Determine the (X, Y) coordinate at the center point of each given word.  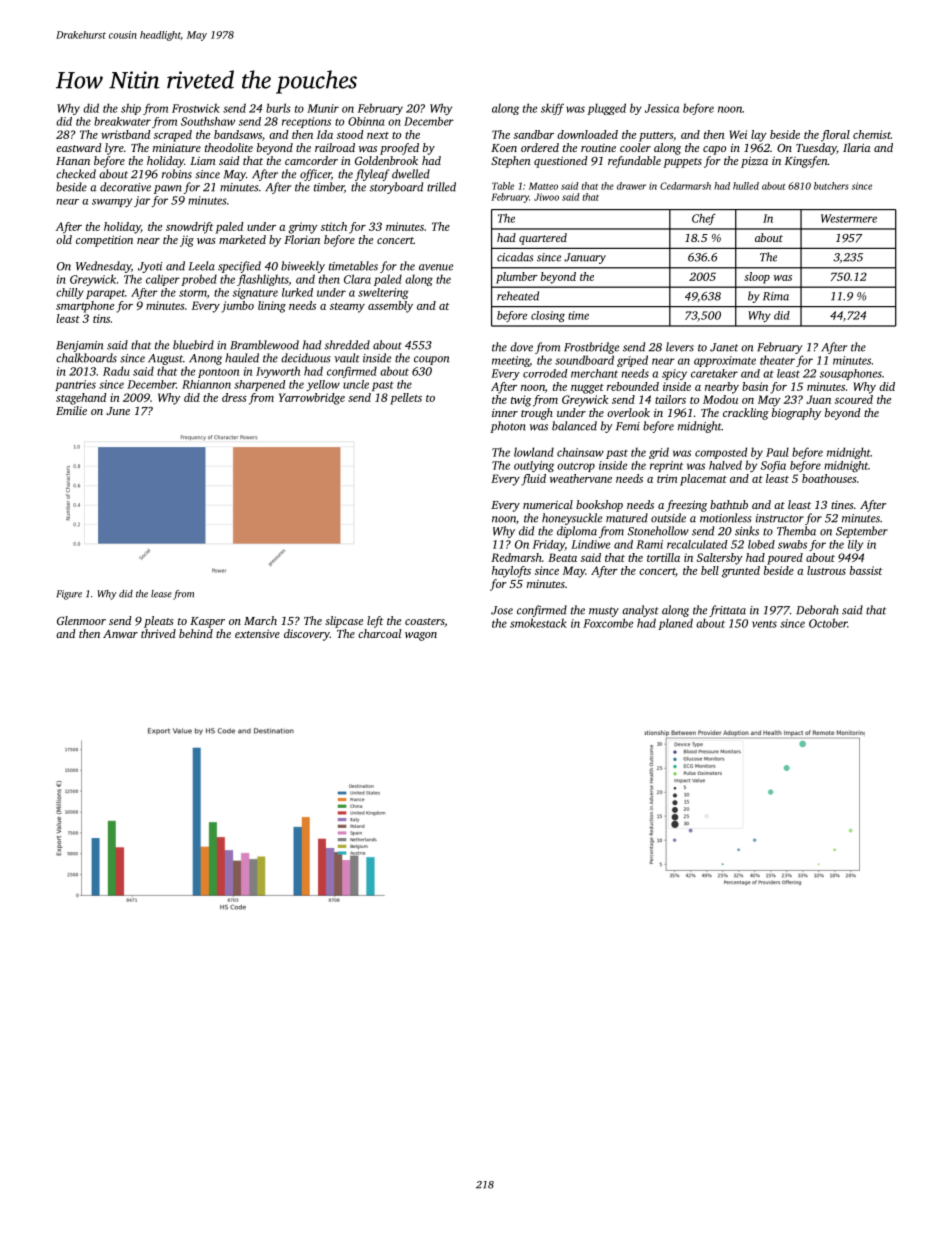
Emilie (71, 410)
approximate (725, 361)
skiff (552, 109)
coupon (431, 360)
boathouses (829, 478)
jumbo (237, 307)
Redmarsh (516, 557)
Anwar (120, 634)
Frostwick (196, 108)
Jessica (662, 108)
